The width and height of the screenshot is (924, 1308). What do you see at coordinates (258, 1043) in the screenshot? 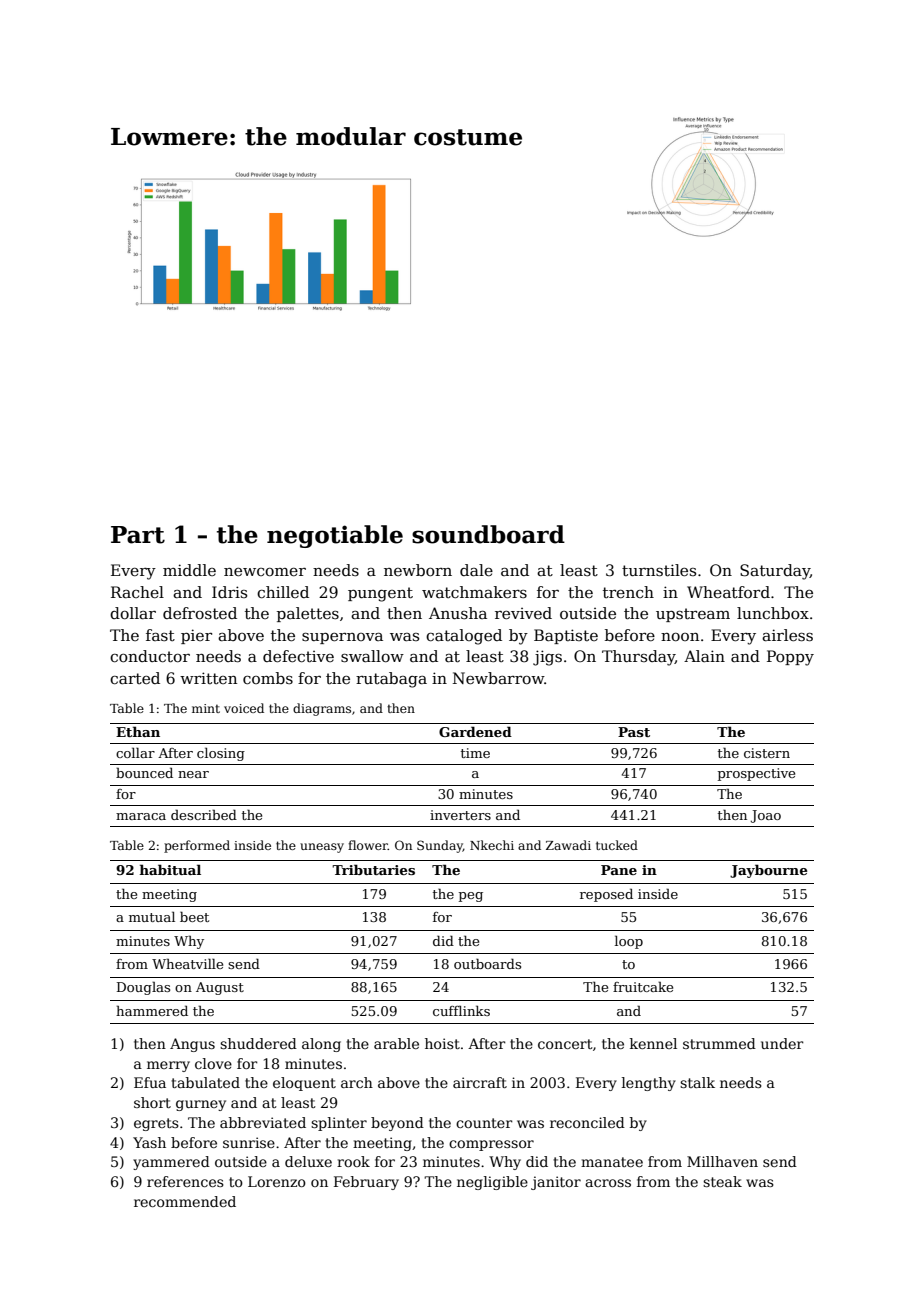
I see `shuddered` at bounding box center [258, 1043].
